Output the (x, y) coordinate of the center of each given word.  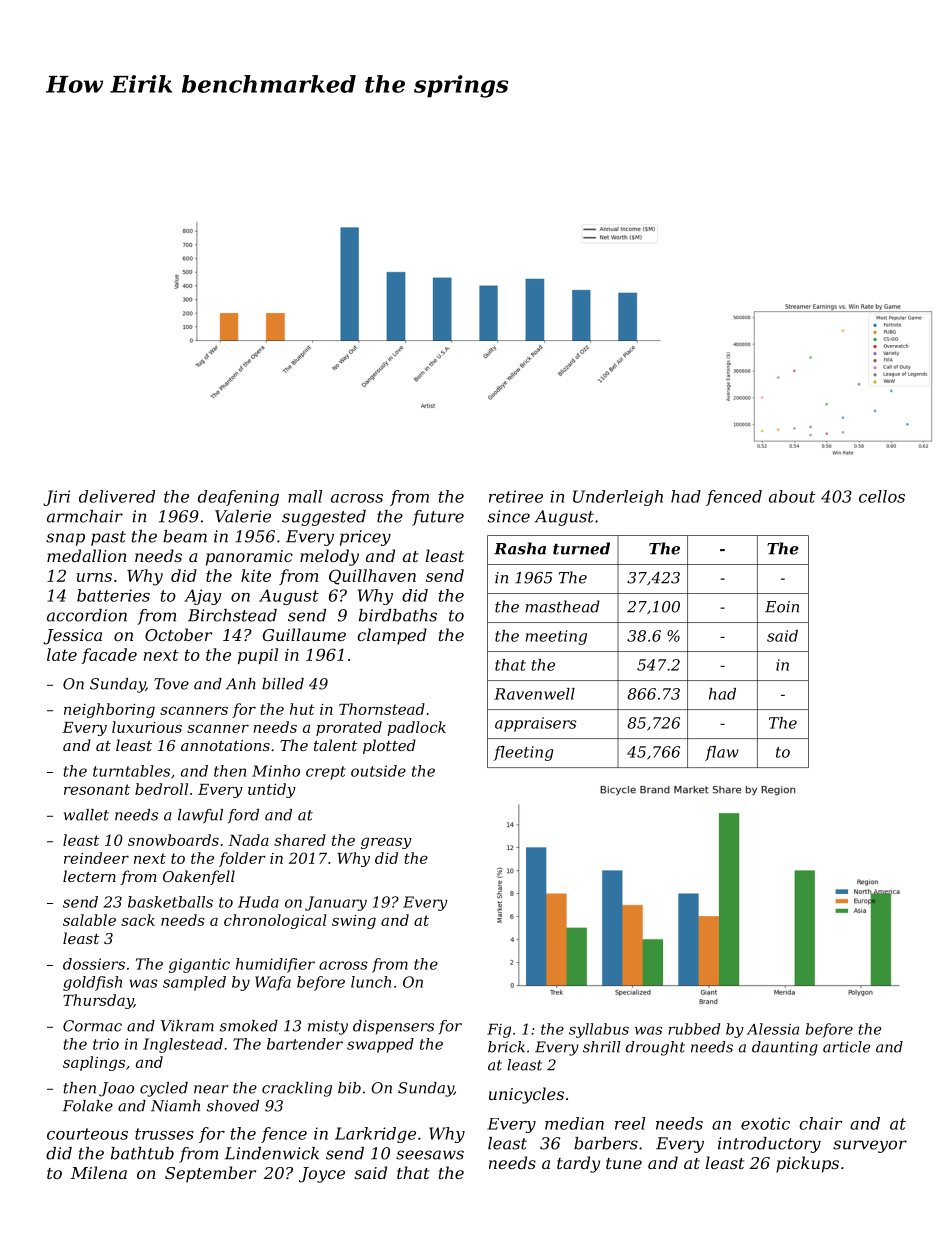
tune (624, 1163)
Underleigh (618, 498)
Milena (99, 1172)
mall (305, 496)
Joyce (322, 1175)
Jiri (56, 498)
